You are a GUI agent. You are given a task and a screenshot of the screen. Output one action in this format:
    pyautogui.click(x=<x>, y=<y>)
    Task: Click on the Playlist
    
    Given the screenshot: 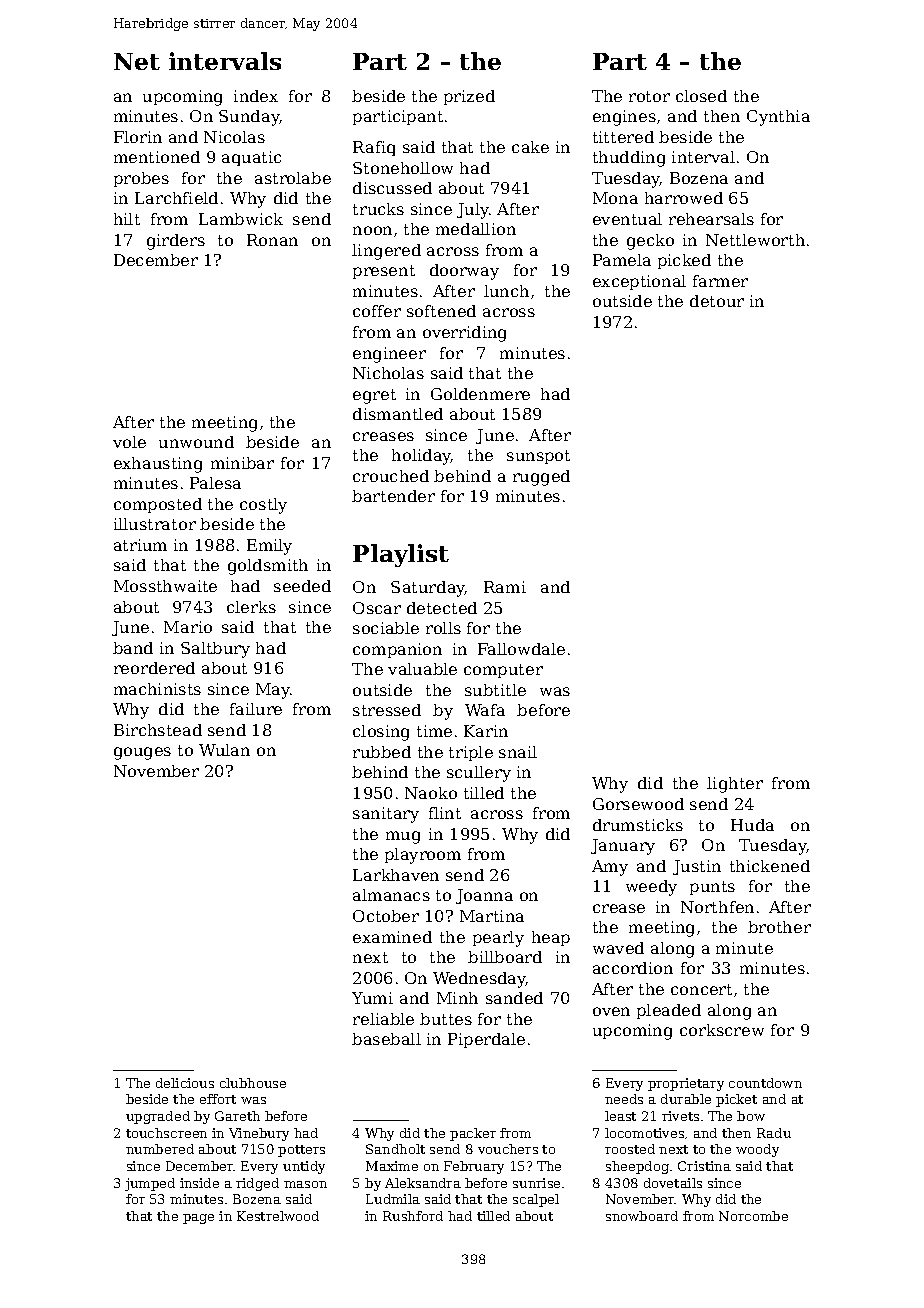 What is the action you would take?
    pyautogui.click(x=401, y=555)
